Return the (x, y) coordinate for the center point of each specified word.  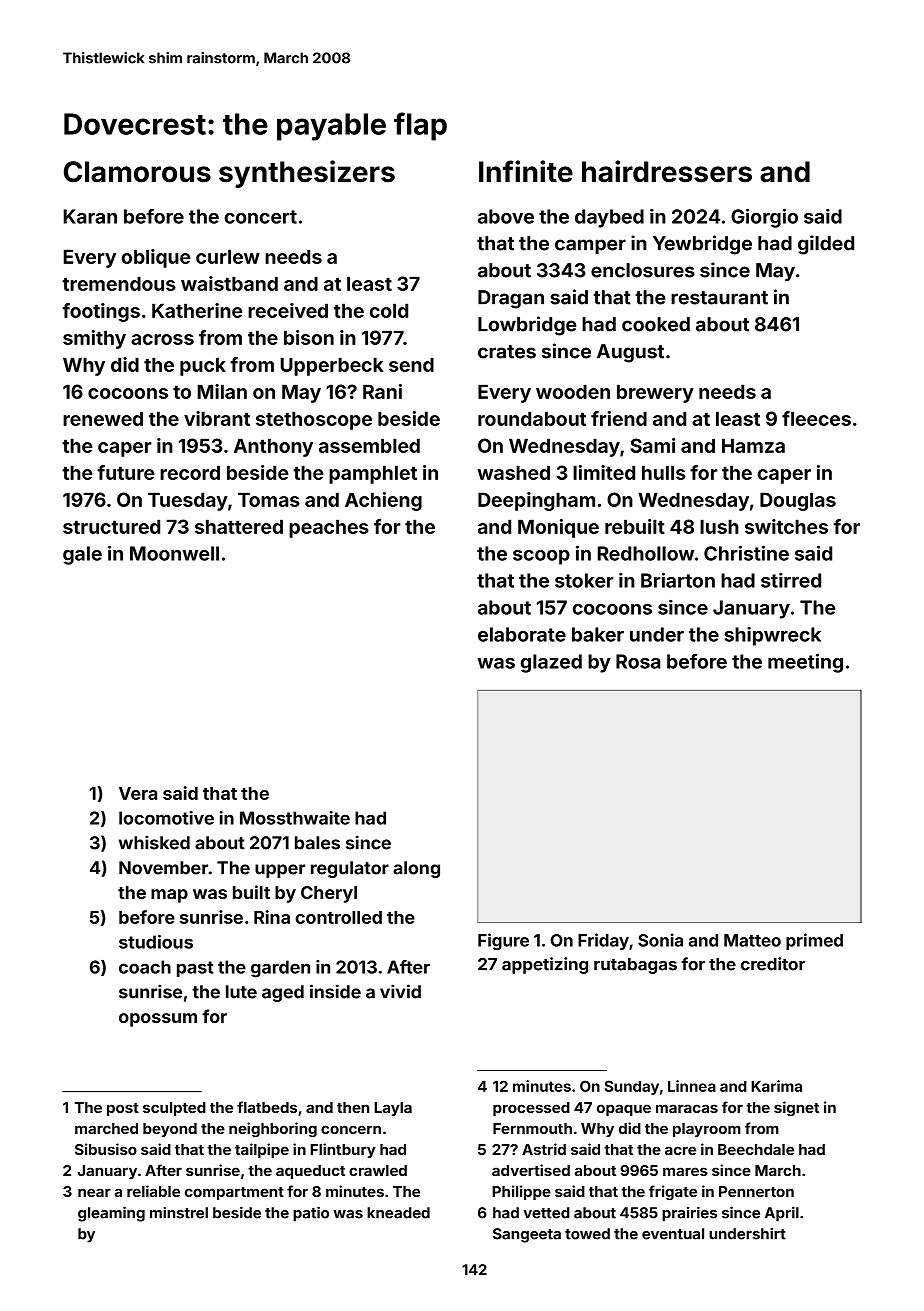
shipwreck (773, 636)
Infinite (526, 171)
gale (82, 555)
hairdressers (667, 171)
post (123, 1109)
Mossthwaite (295, 818)
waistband (229, 283)
